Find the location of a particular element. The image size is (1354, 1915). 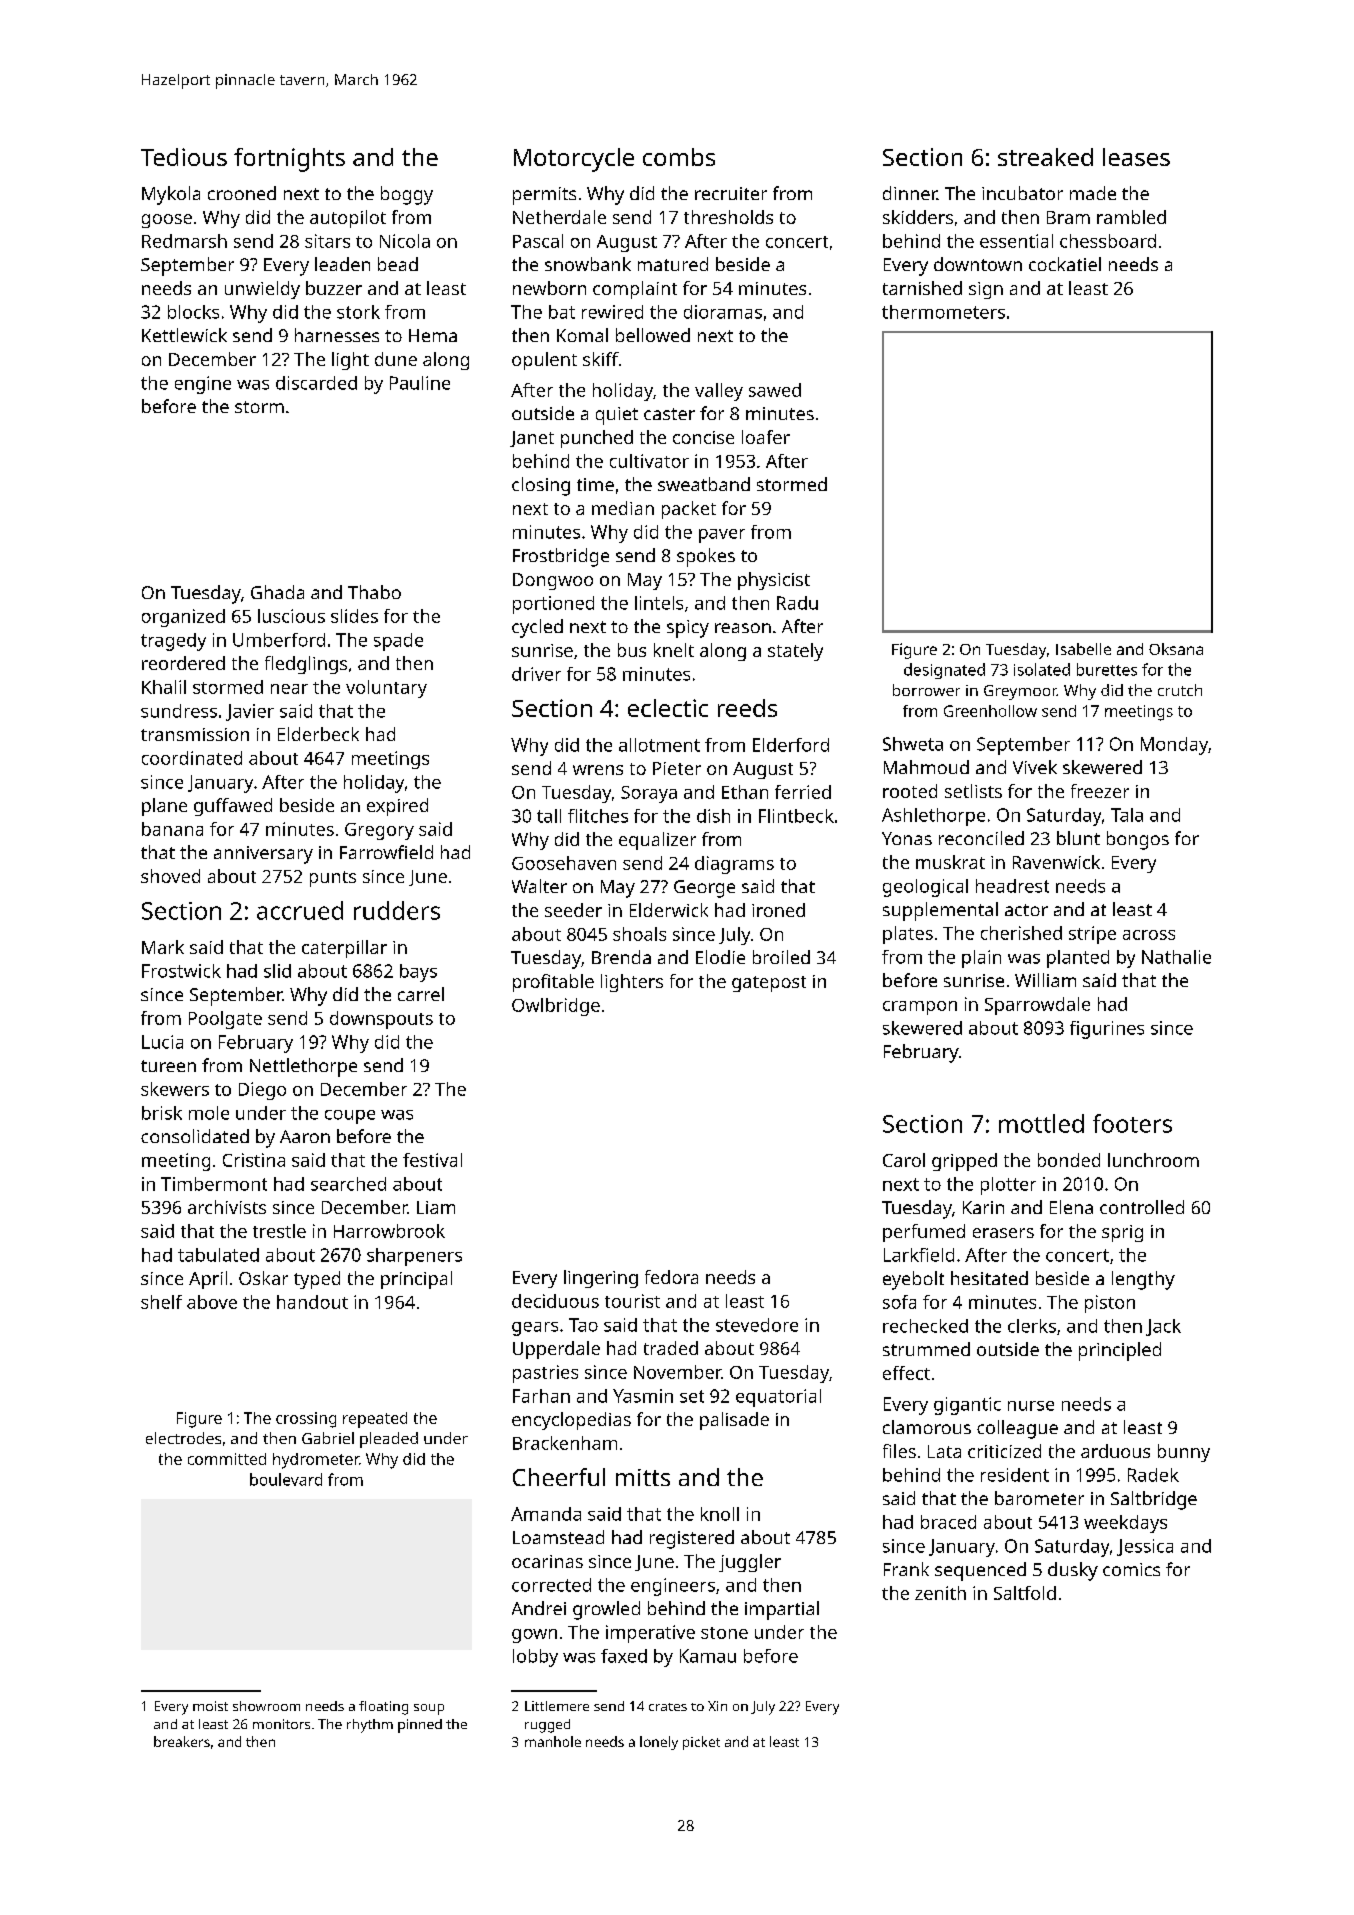

banana is located at coordinates (172, 829).
